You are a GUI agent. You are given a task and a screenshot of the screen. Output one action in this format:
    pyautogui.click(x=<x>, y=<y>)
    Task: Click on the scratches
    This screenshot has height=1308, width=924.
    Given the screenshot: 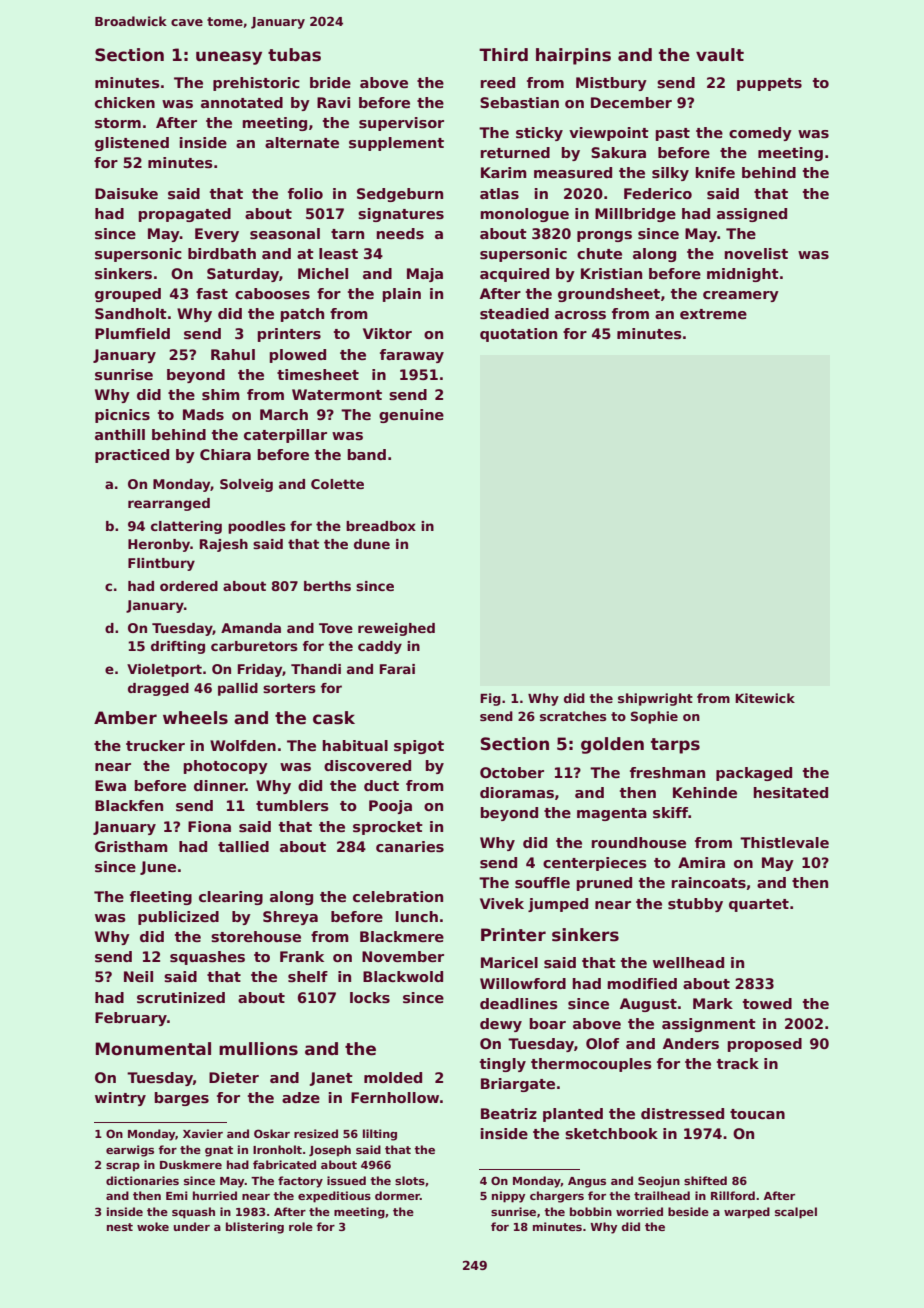 What is the action you would take?
    pyautogui.click(x=573, y=716)
